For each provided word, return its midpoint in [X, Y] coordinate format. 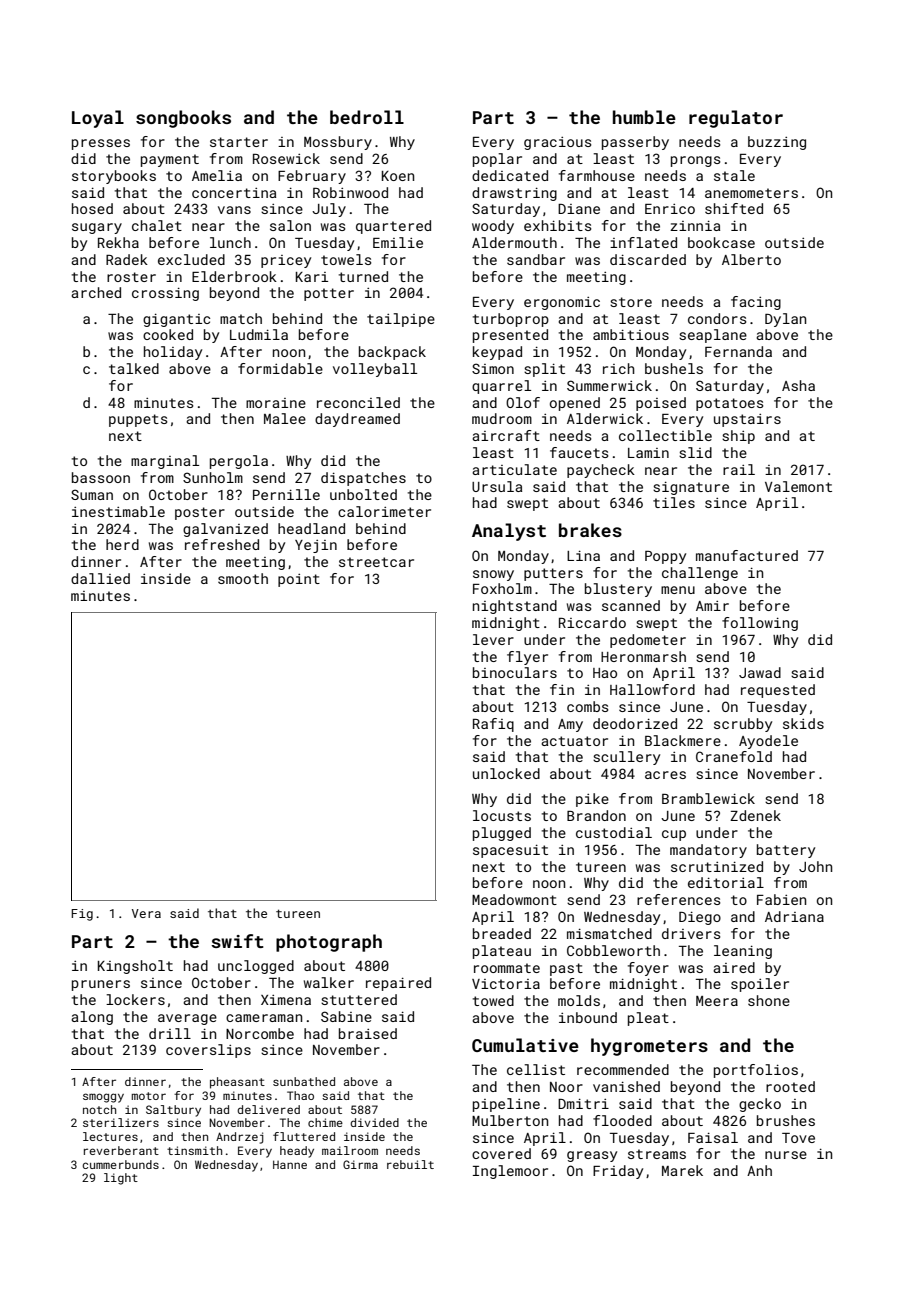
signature [691, 488]
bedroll [367, 117]
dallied [100, 578]
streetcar [376, 562]
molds [579, 1000]
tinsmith [194, 1150]
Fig [82, 915]
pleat [648, 1019]
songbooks [183, 119]
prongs [695, 161]
